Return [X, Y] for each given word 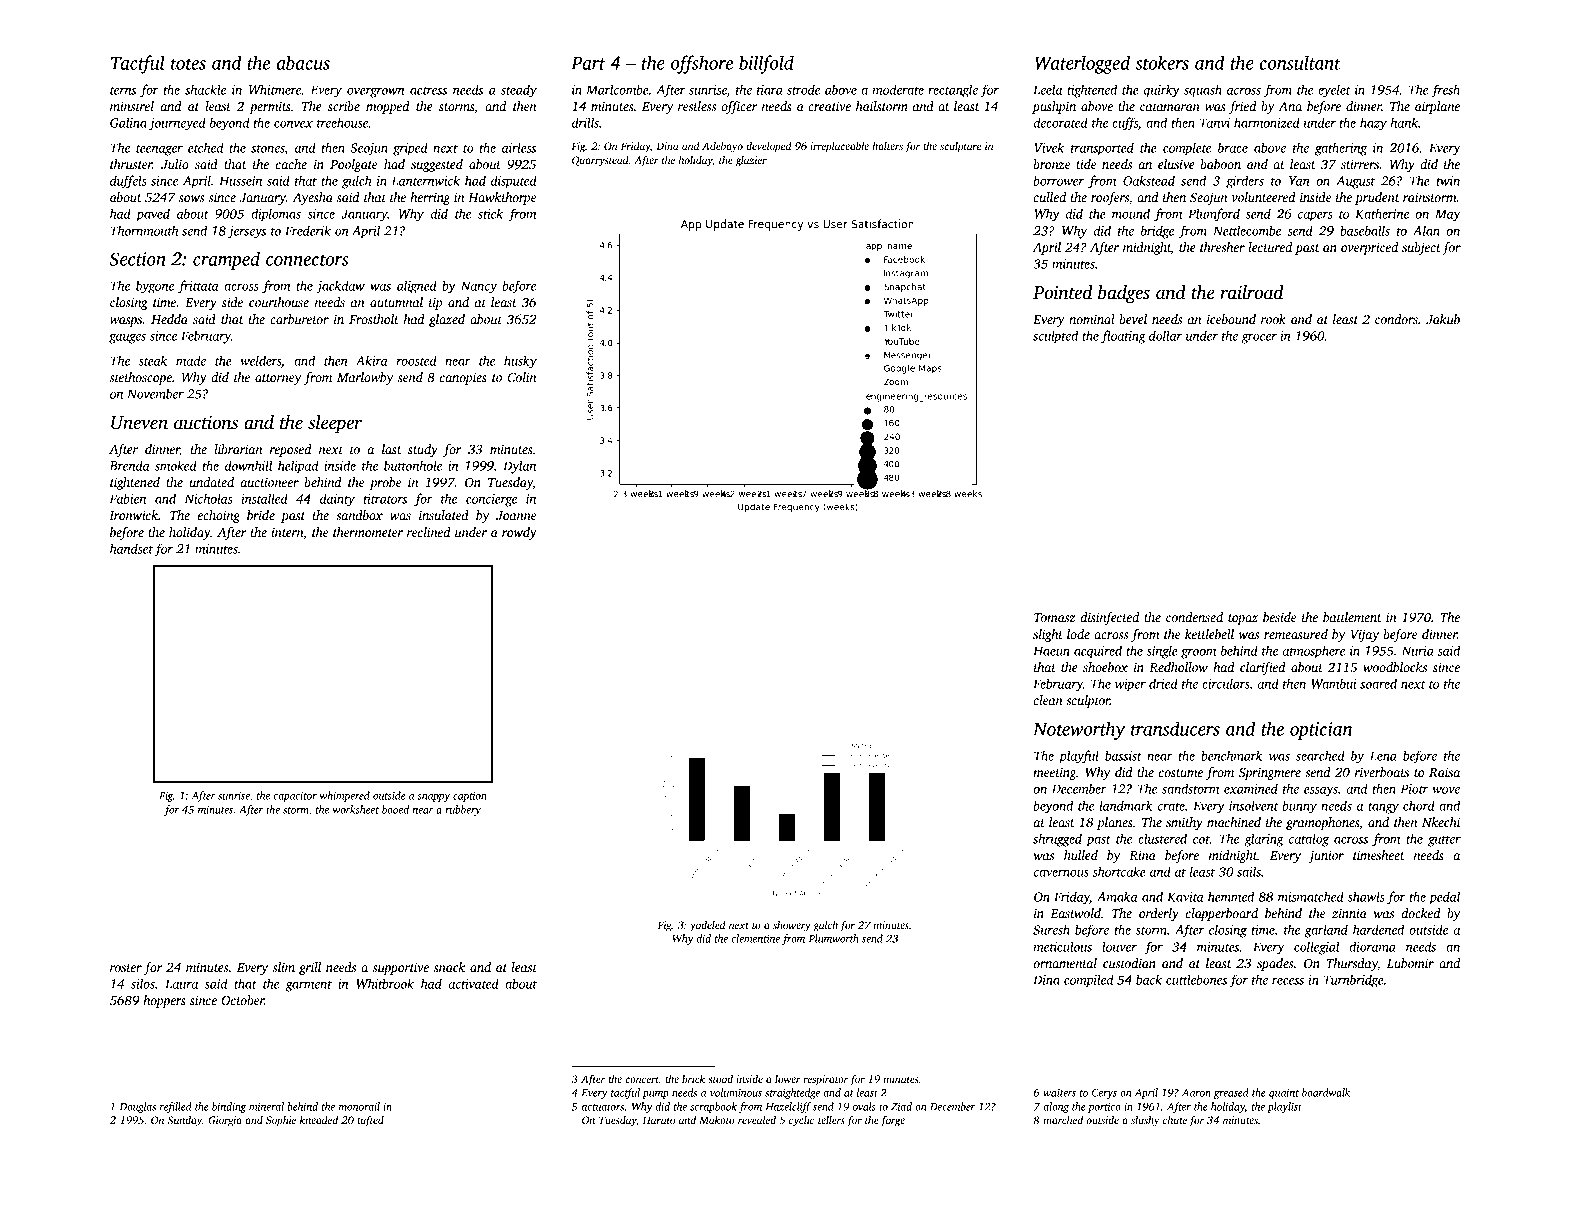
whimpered [345, 796]
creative [829, 106]
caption [470, 797]
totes [188, 64]
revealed [757, 1120]
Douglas [138, 1107]
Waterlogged [1082, 64]
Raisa [1444, 772]
